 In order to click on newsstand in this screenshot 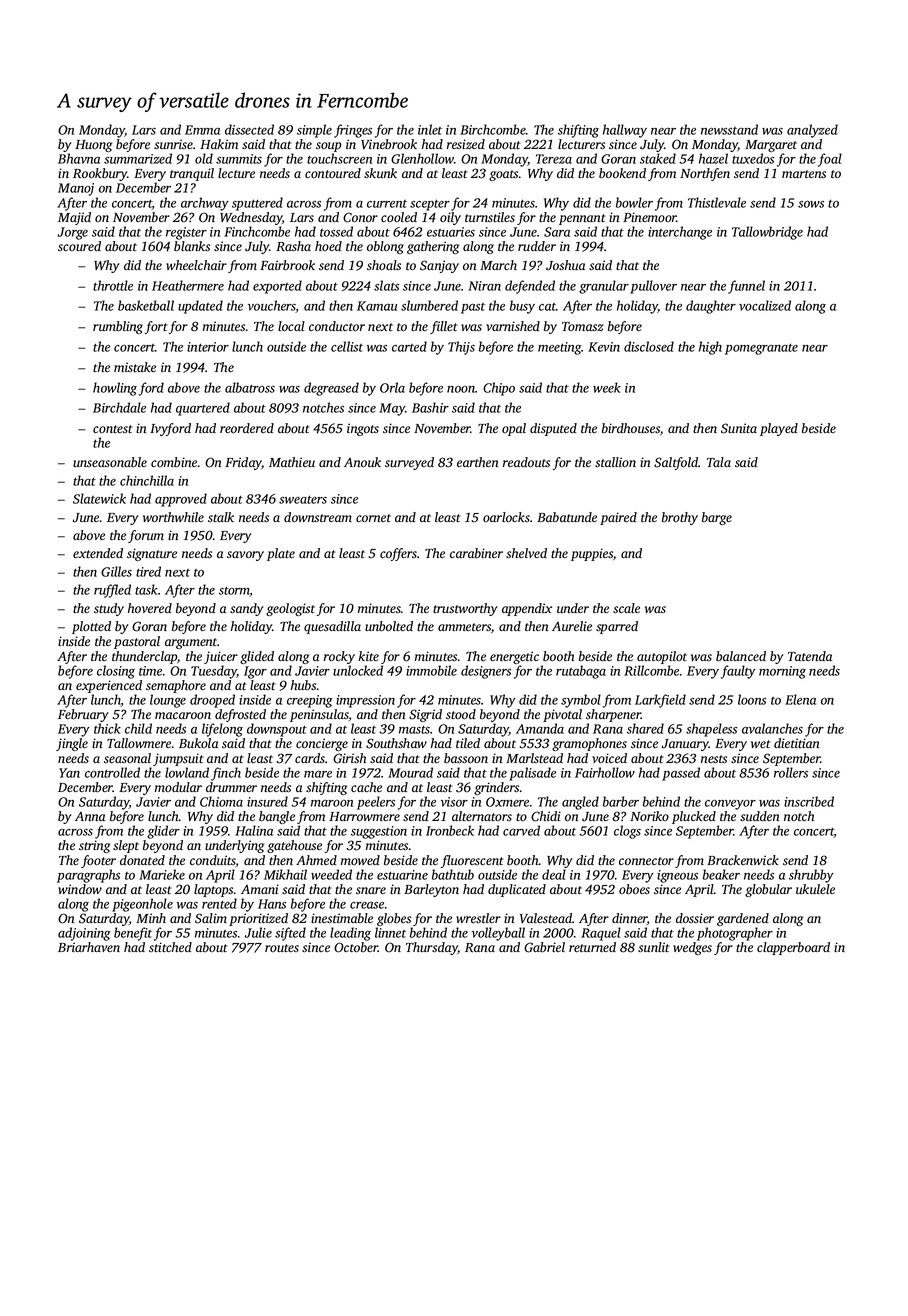, I will do `click(729, 129)`.
